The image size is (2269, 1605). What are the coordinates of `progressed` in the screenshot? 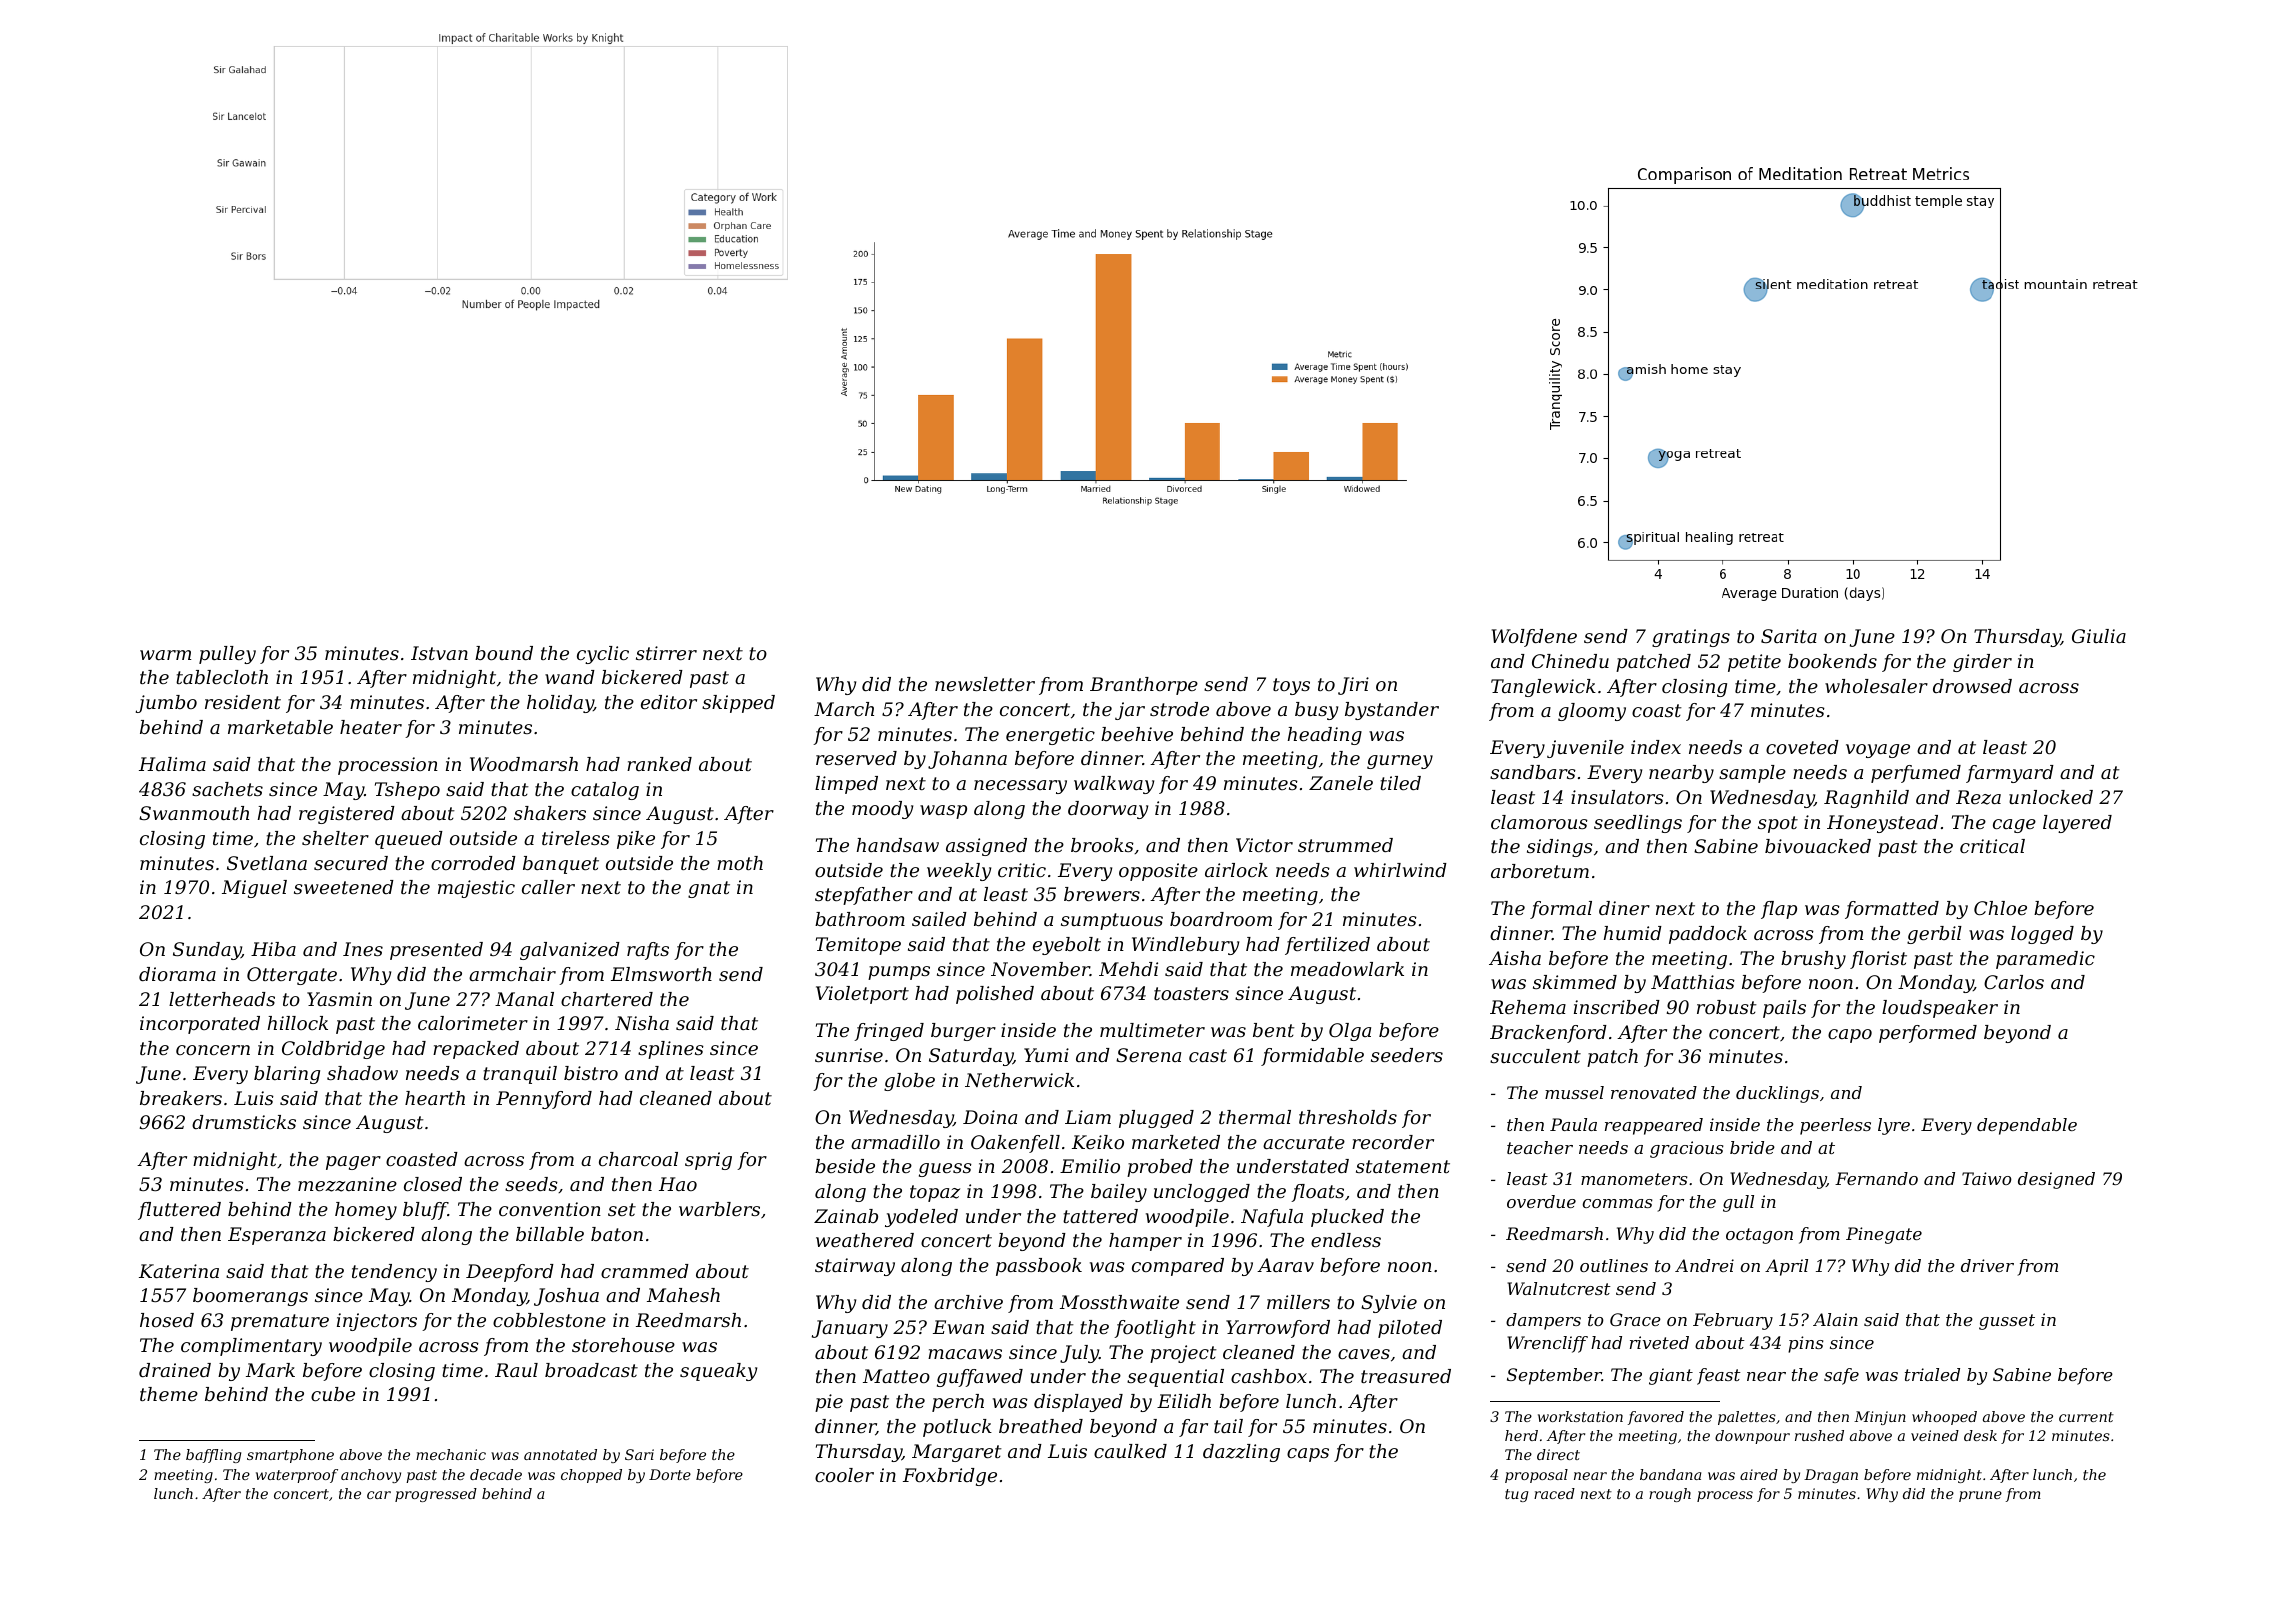 It's located at (436, 1495).
